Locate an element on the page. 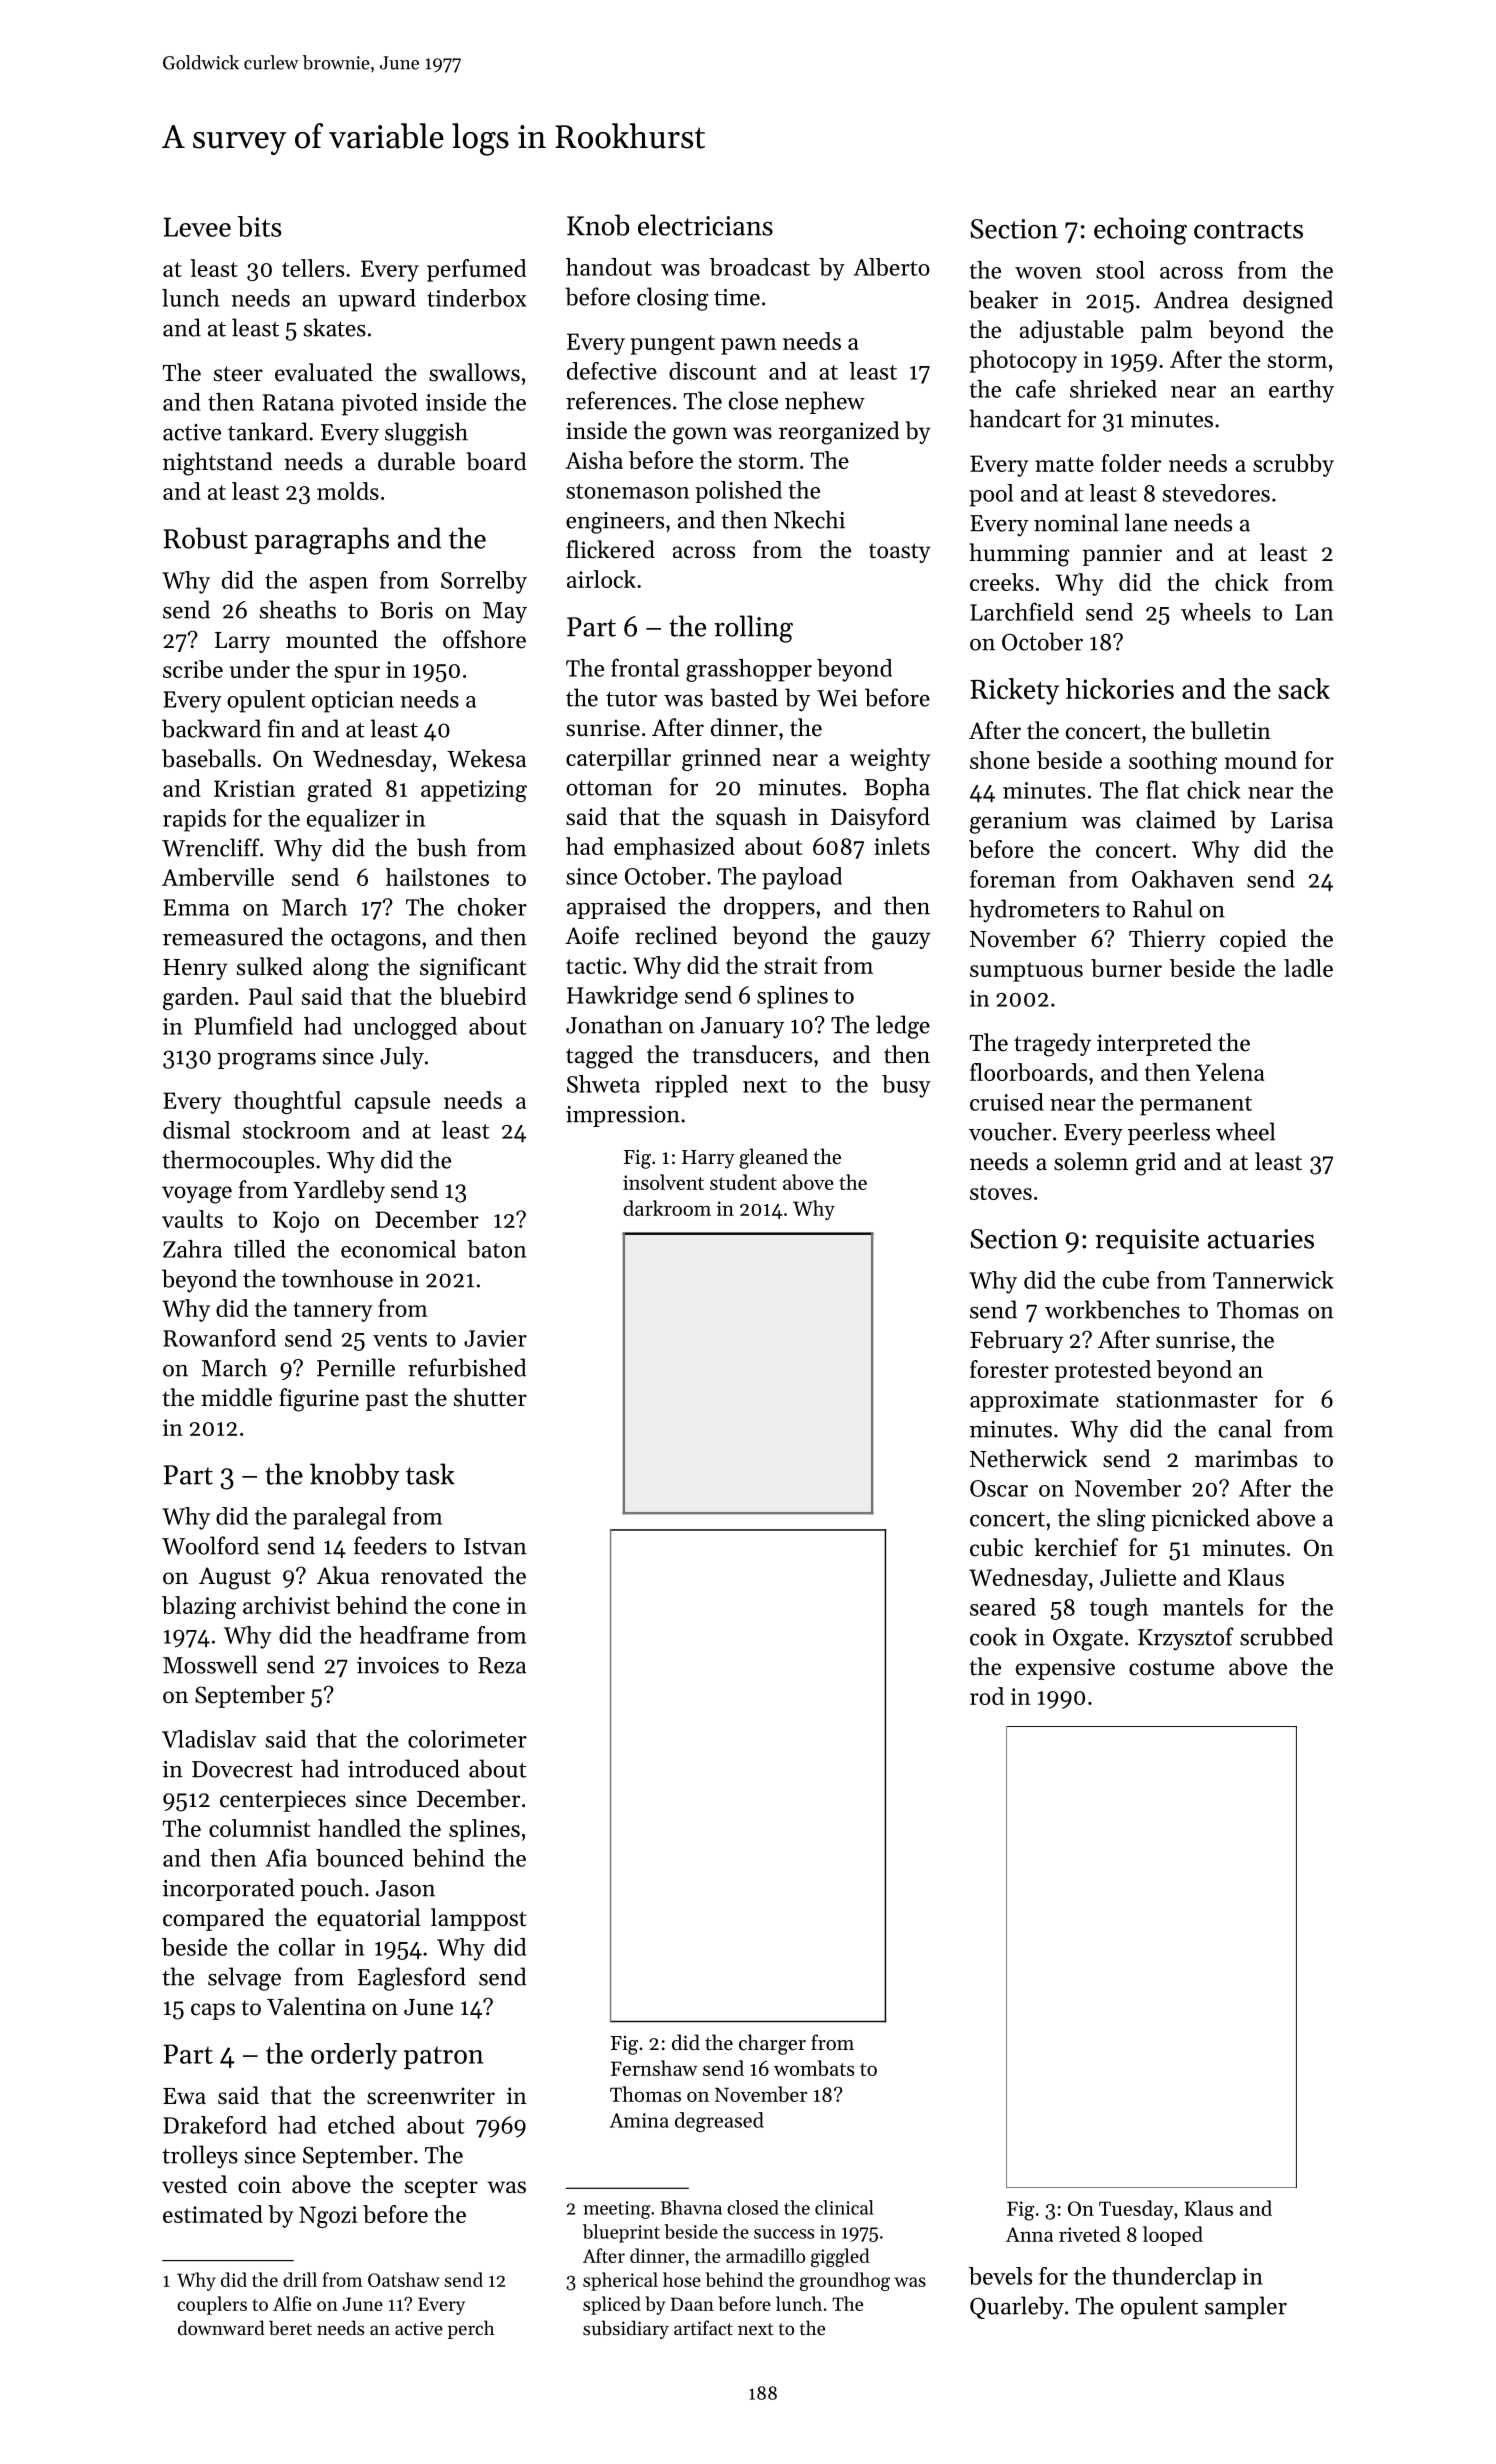 The image size is (1496, 2464). Mosswell is located at coordinates (210, 1664).
